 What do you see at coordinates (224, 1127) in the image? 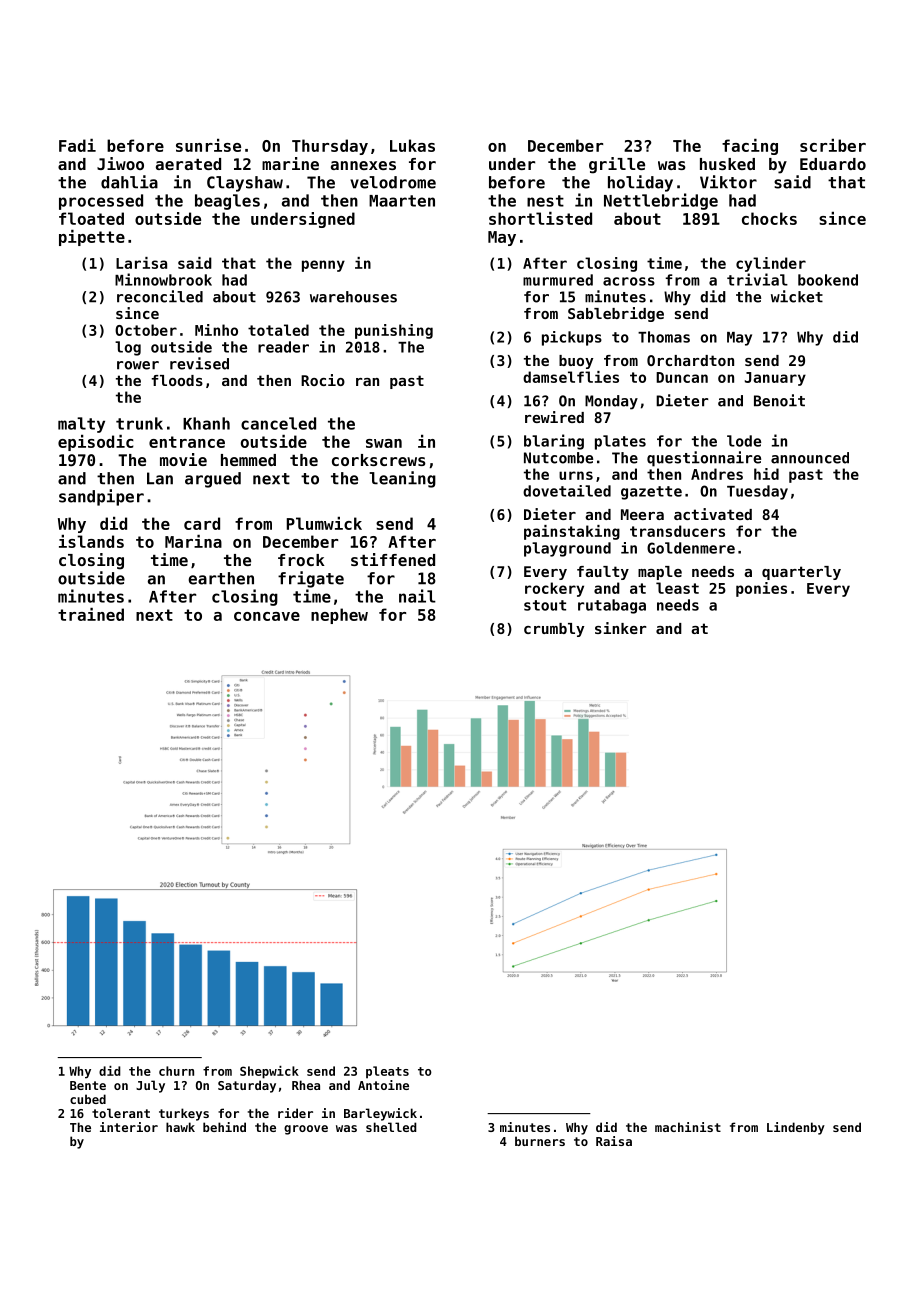
I see `behind` at bounding box center [224, 1127].
